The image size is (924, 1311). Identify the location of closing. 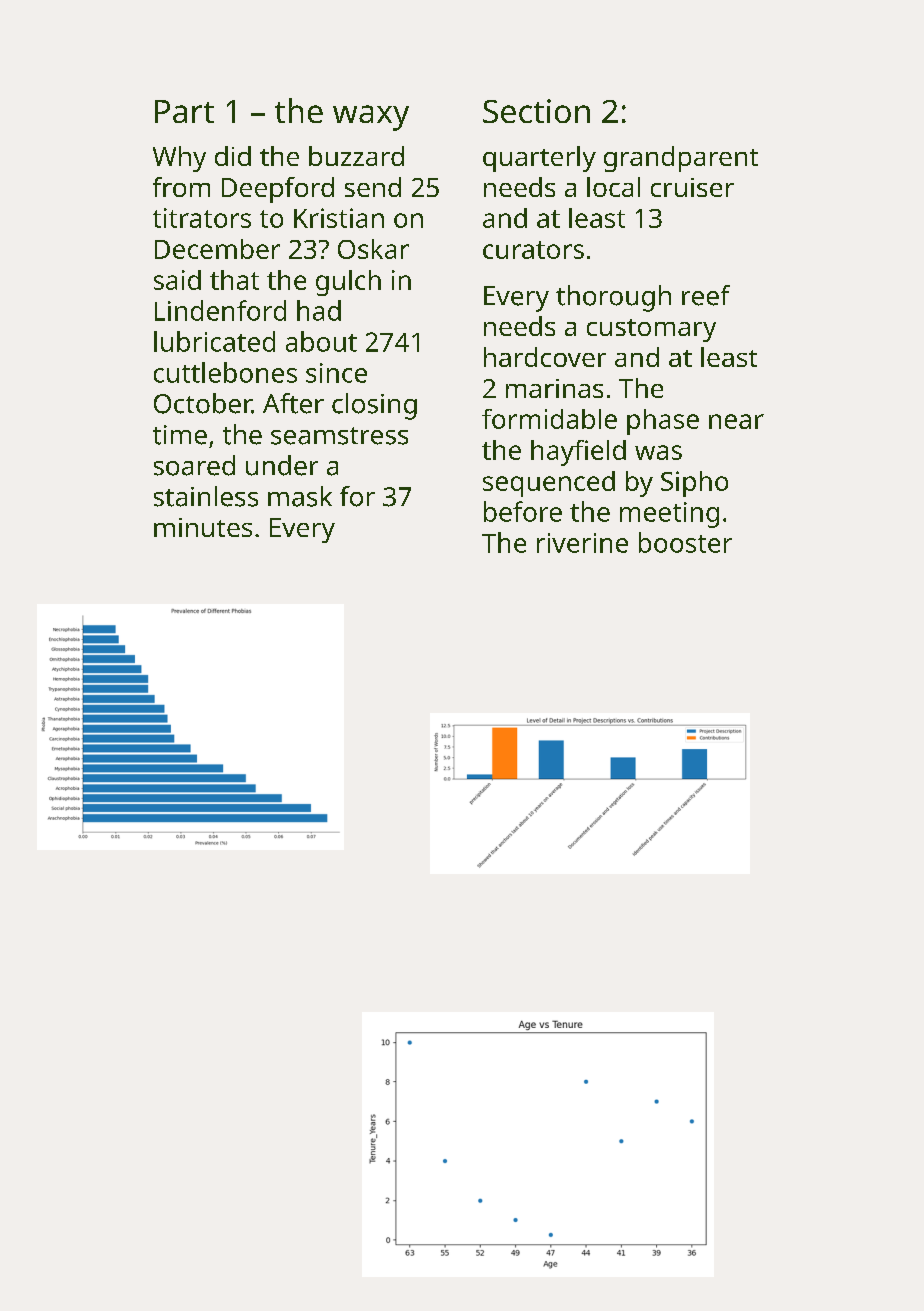
(374, 406).
